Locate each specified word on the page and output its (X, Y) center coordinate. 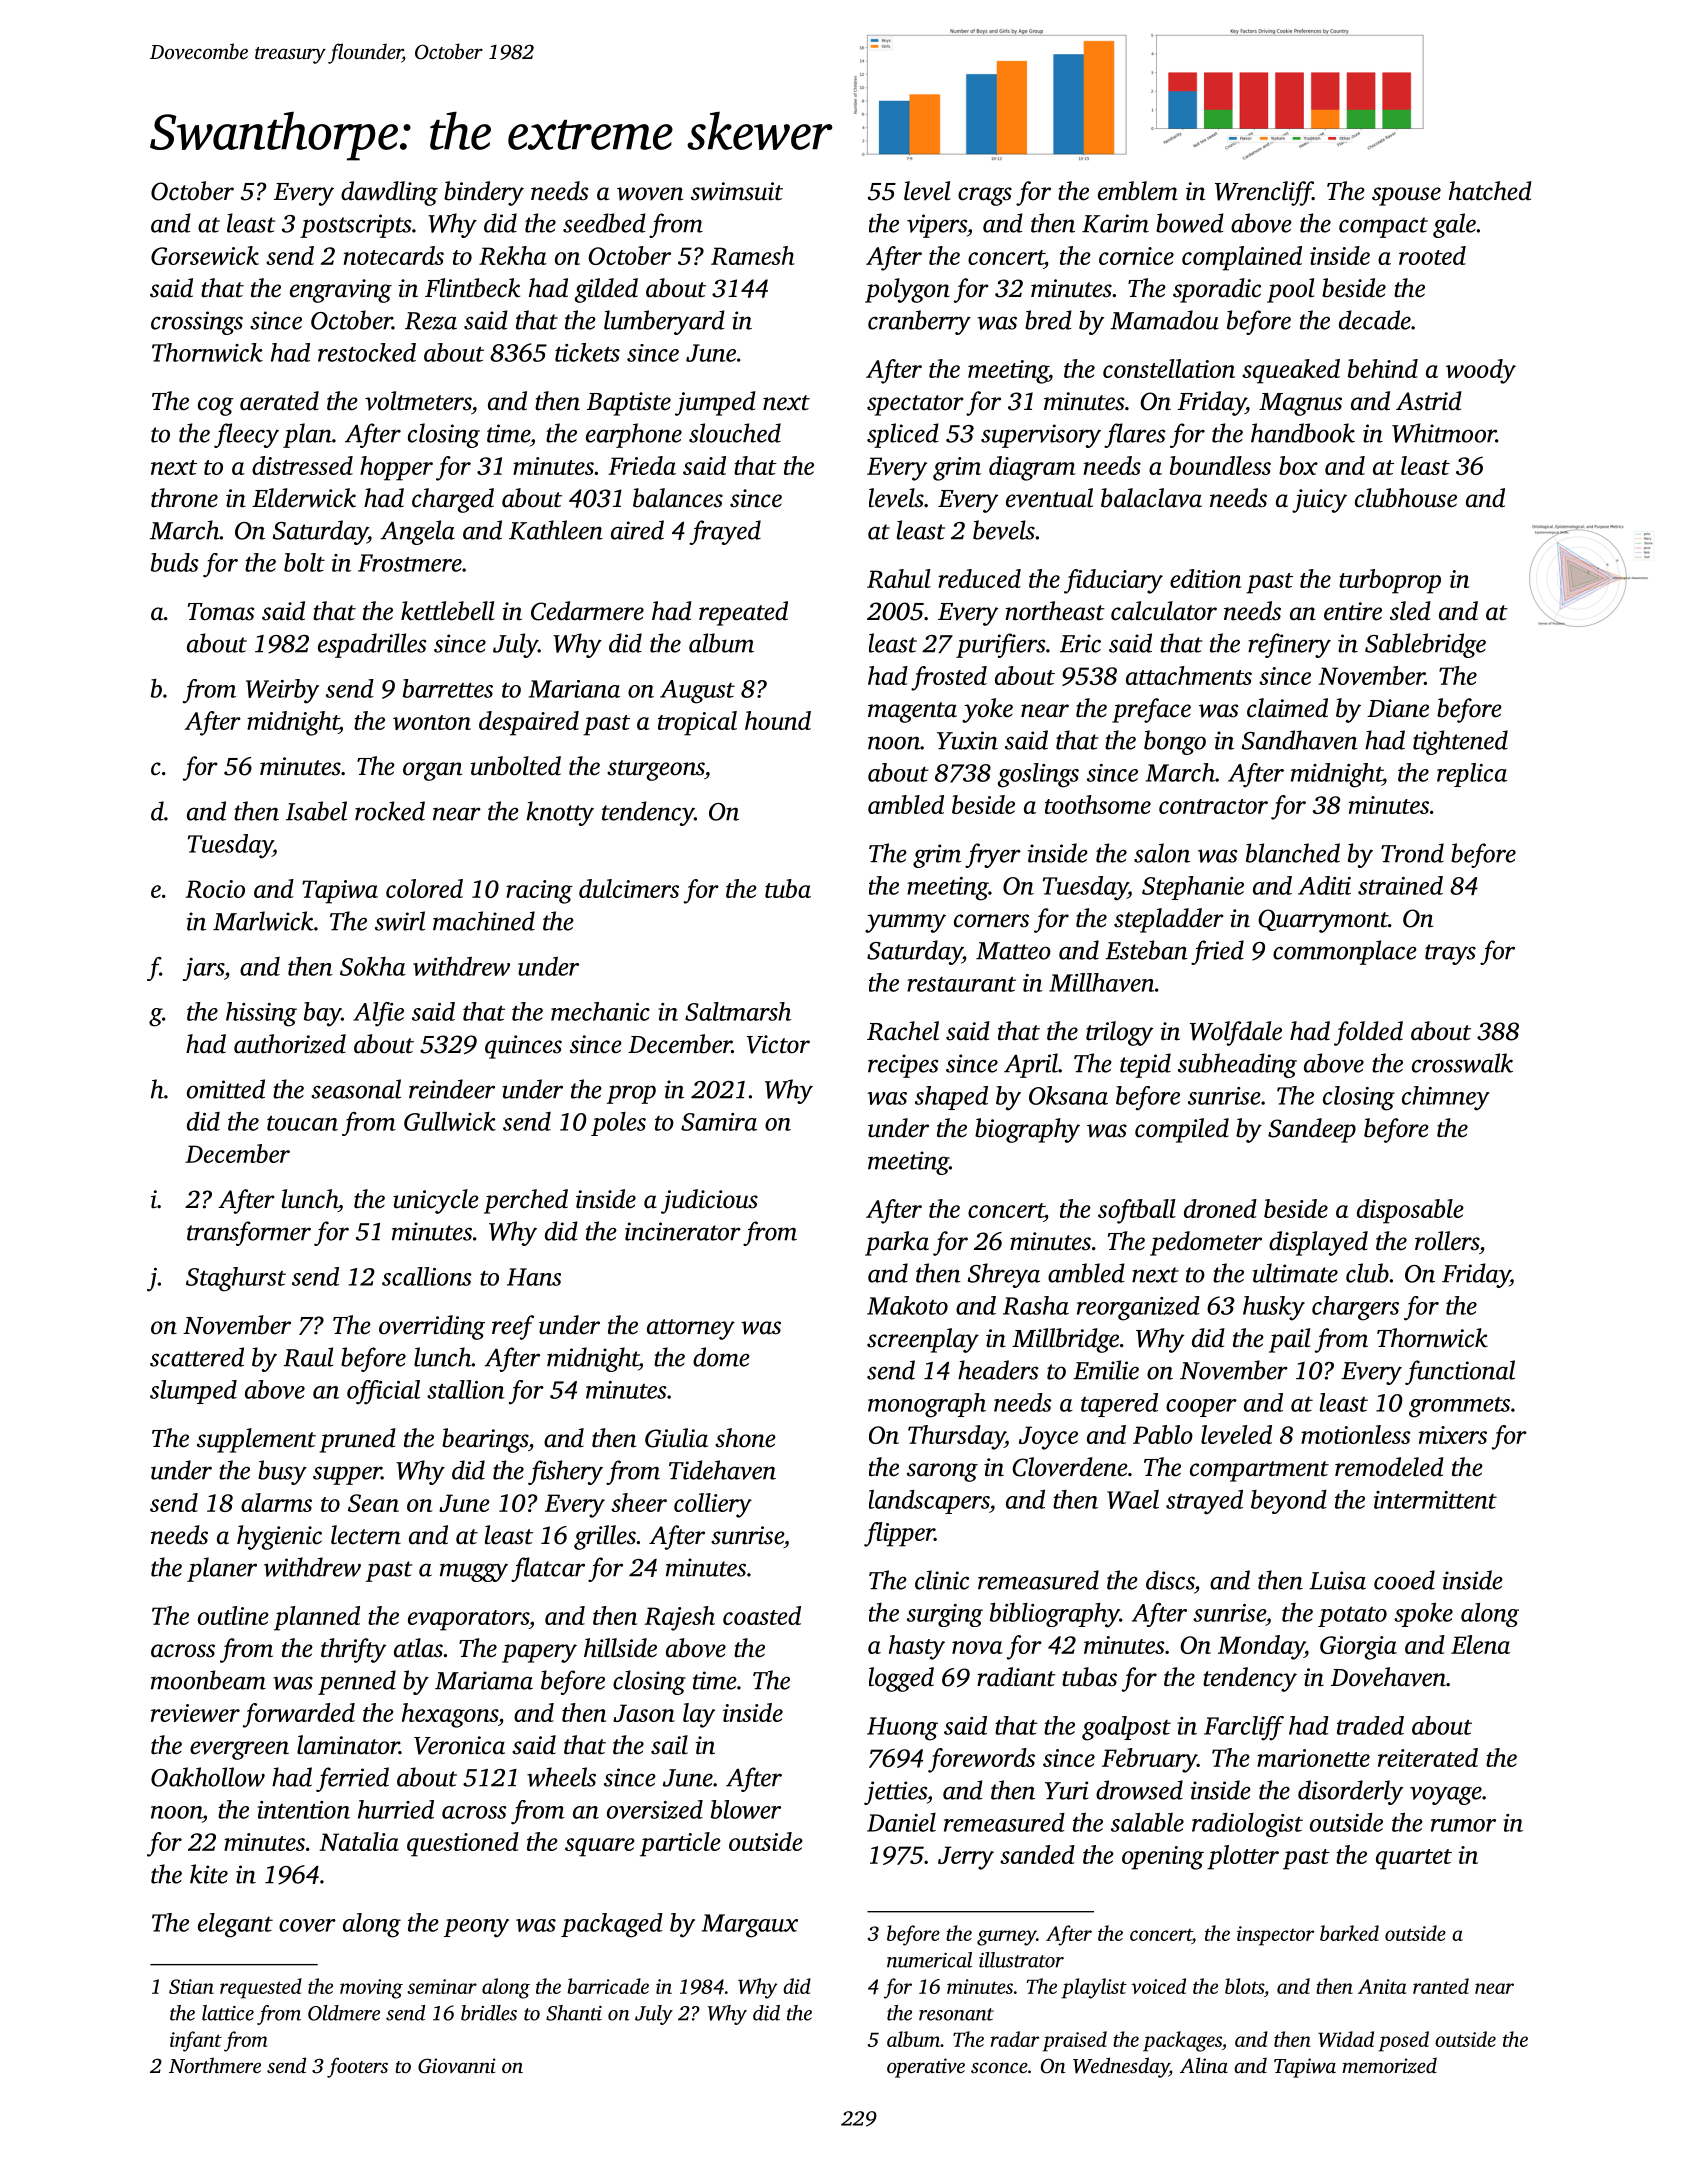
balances (678, 498)
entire (1353, 611)
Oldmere (344, 2013)
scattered (197, 1357)
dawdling (389, 193)
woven (650, 194)
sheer (639, 1502)
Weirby (282, 691)
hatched (1490, 191)
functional (1460, 1372)
